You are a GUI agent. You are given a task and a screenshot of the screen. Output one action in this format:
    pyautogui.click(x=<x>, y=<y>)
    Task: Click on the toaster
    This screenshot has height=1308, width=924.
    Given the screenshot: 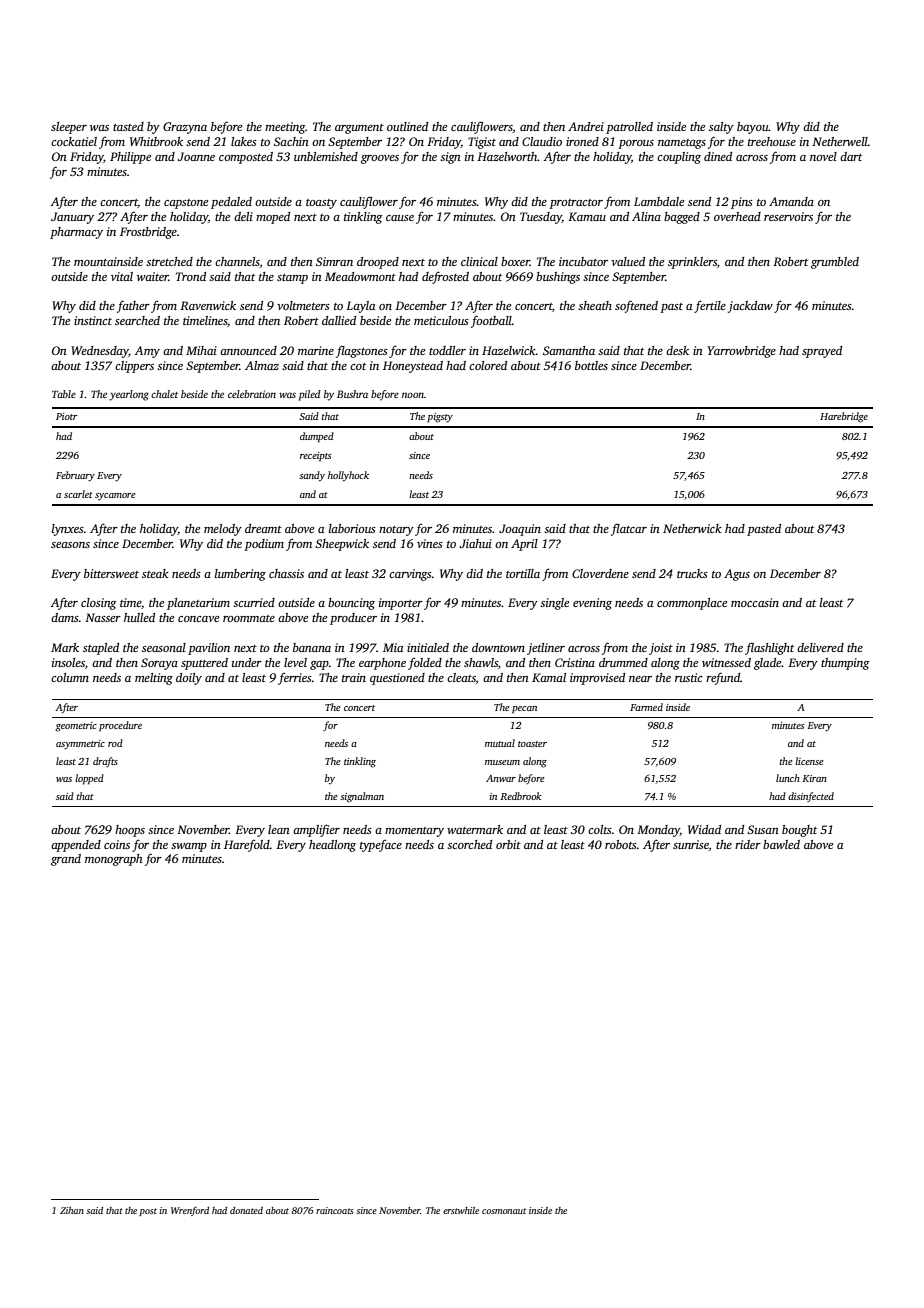 What is the action you would take?
    pyautogui.click(x=532, y=744)
